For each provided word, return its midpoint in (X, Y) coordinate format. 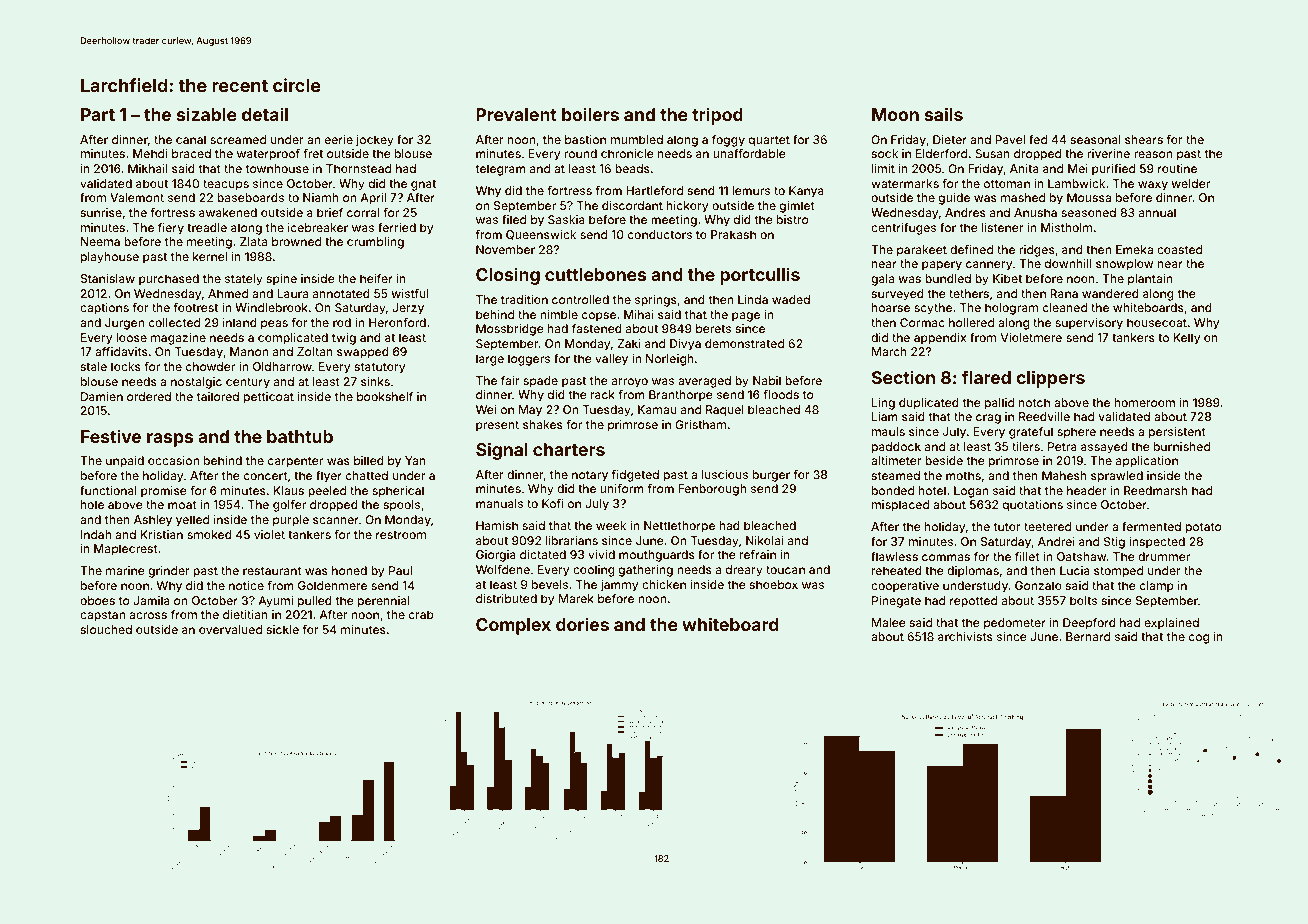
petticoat (269, 398)
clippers (1050, 379)
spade (540, 382)
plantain (1150, 280)
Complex (513, 626)
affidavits (121, 351)
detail (265, 114)
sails (944, 114)
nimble (559, 314)
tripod (717, 116)
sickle (283, 629)
